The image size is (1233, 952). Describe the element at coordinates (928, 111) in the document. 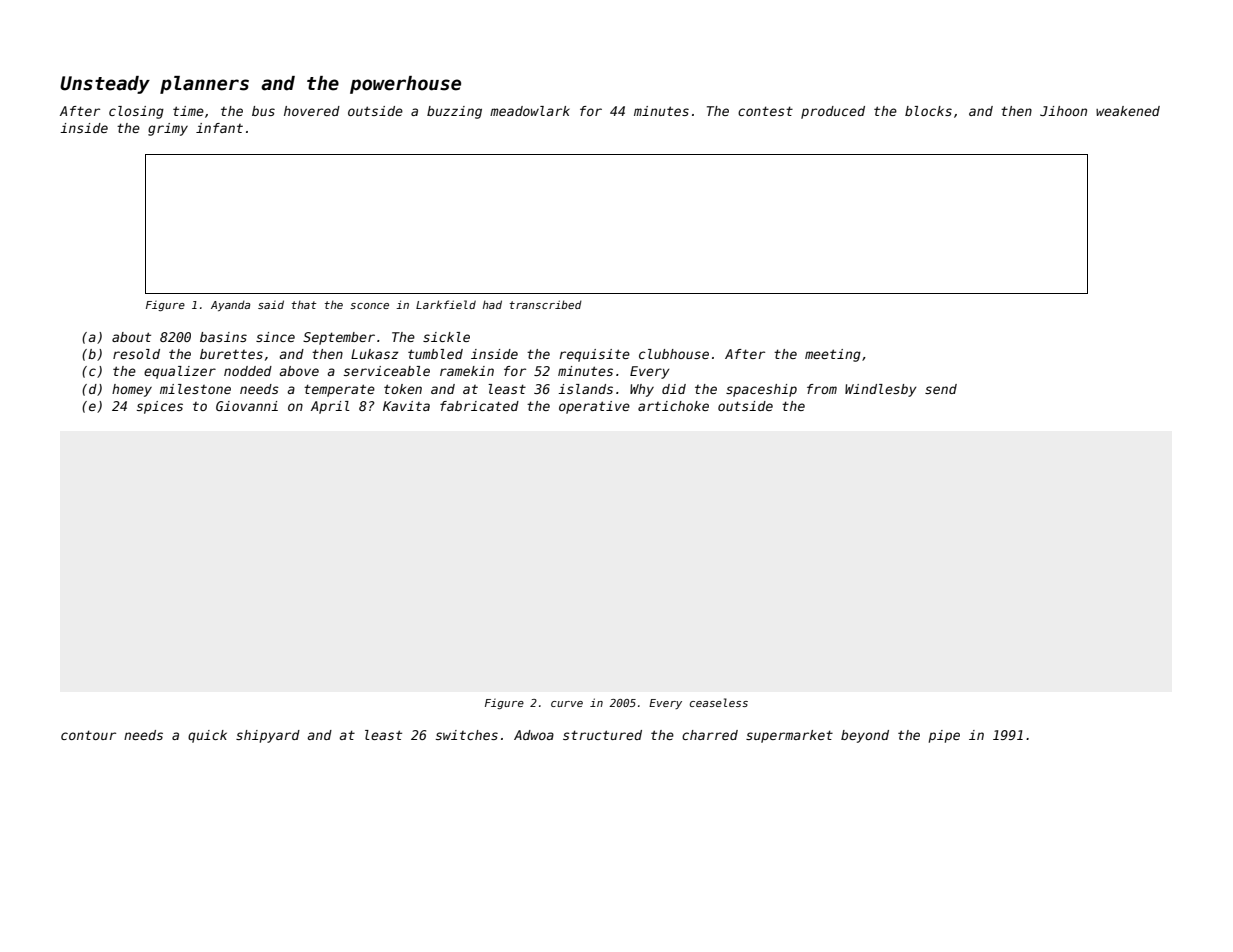

I see `blocks` at that location.
